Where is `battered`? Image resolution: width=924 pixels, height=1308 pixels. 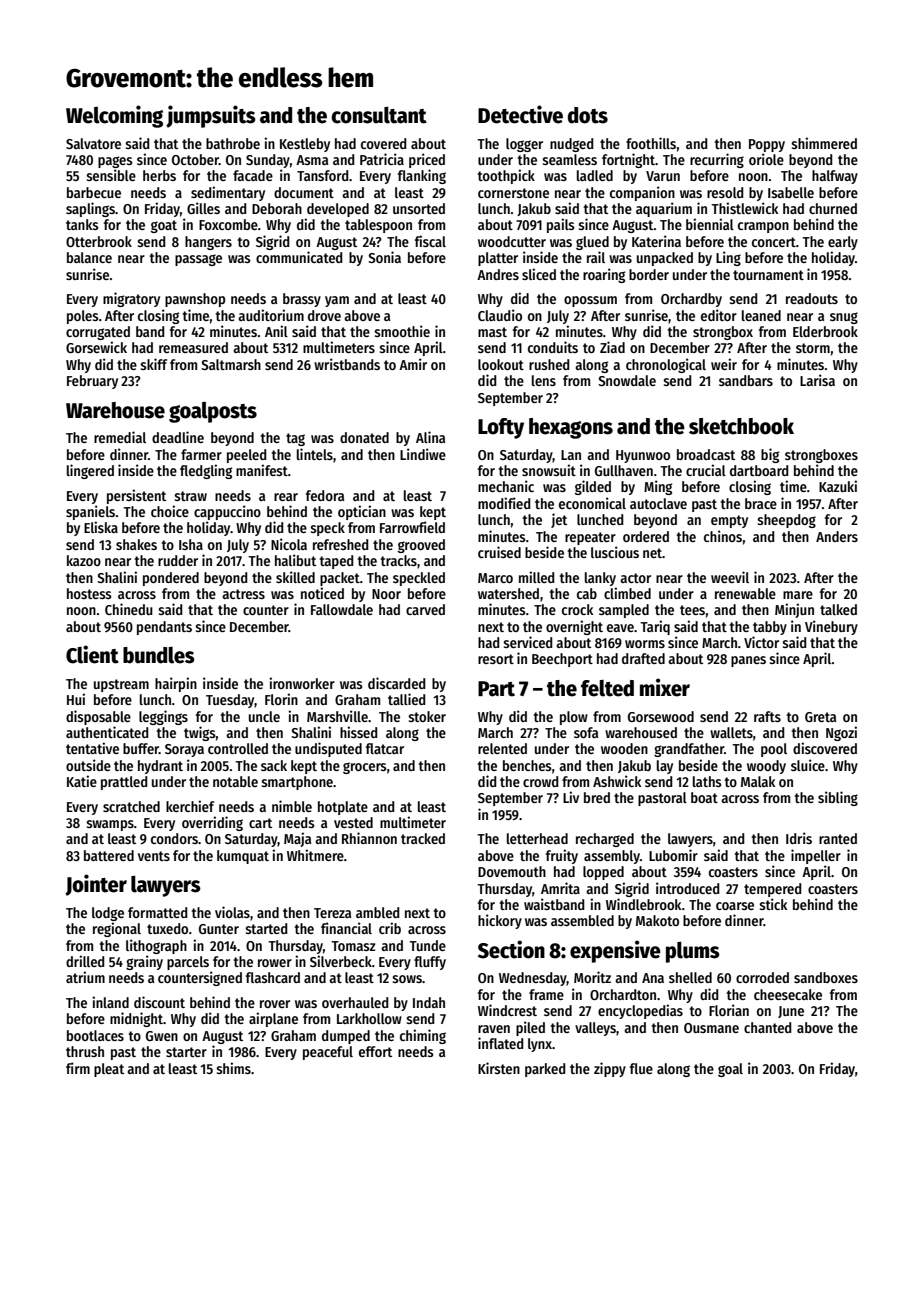 battered is located at coordinates (109, 855).
